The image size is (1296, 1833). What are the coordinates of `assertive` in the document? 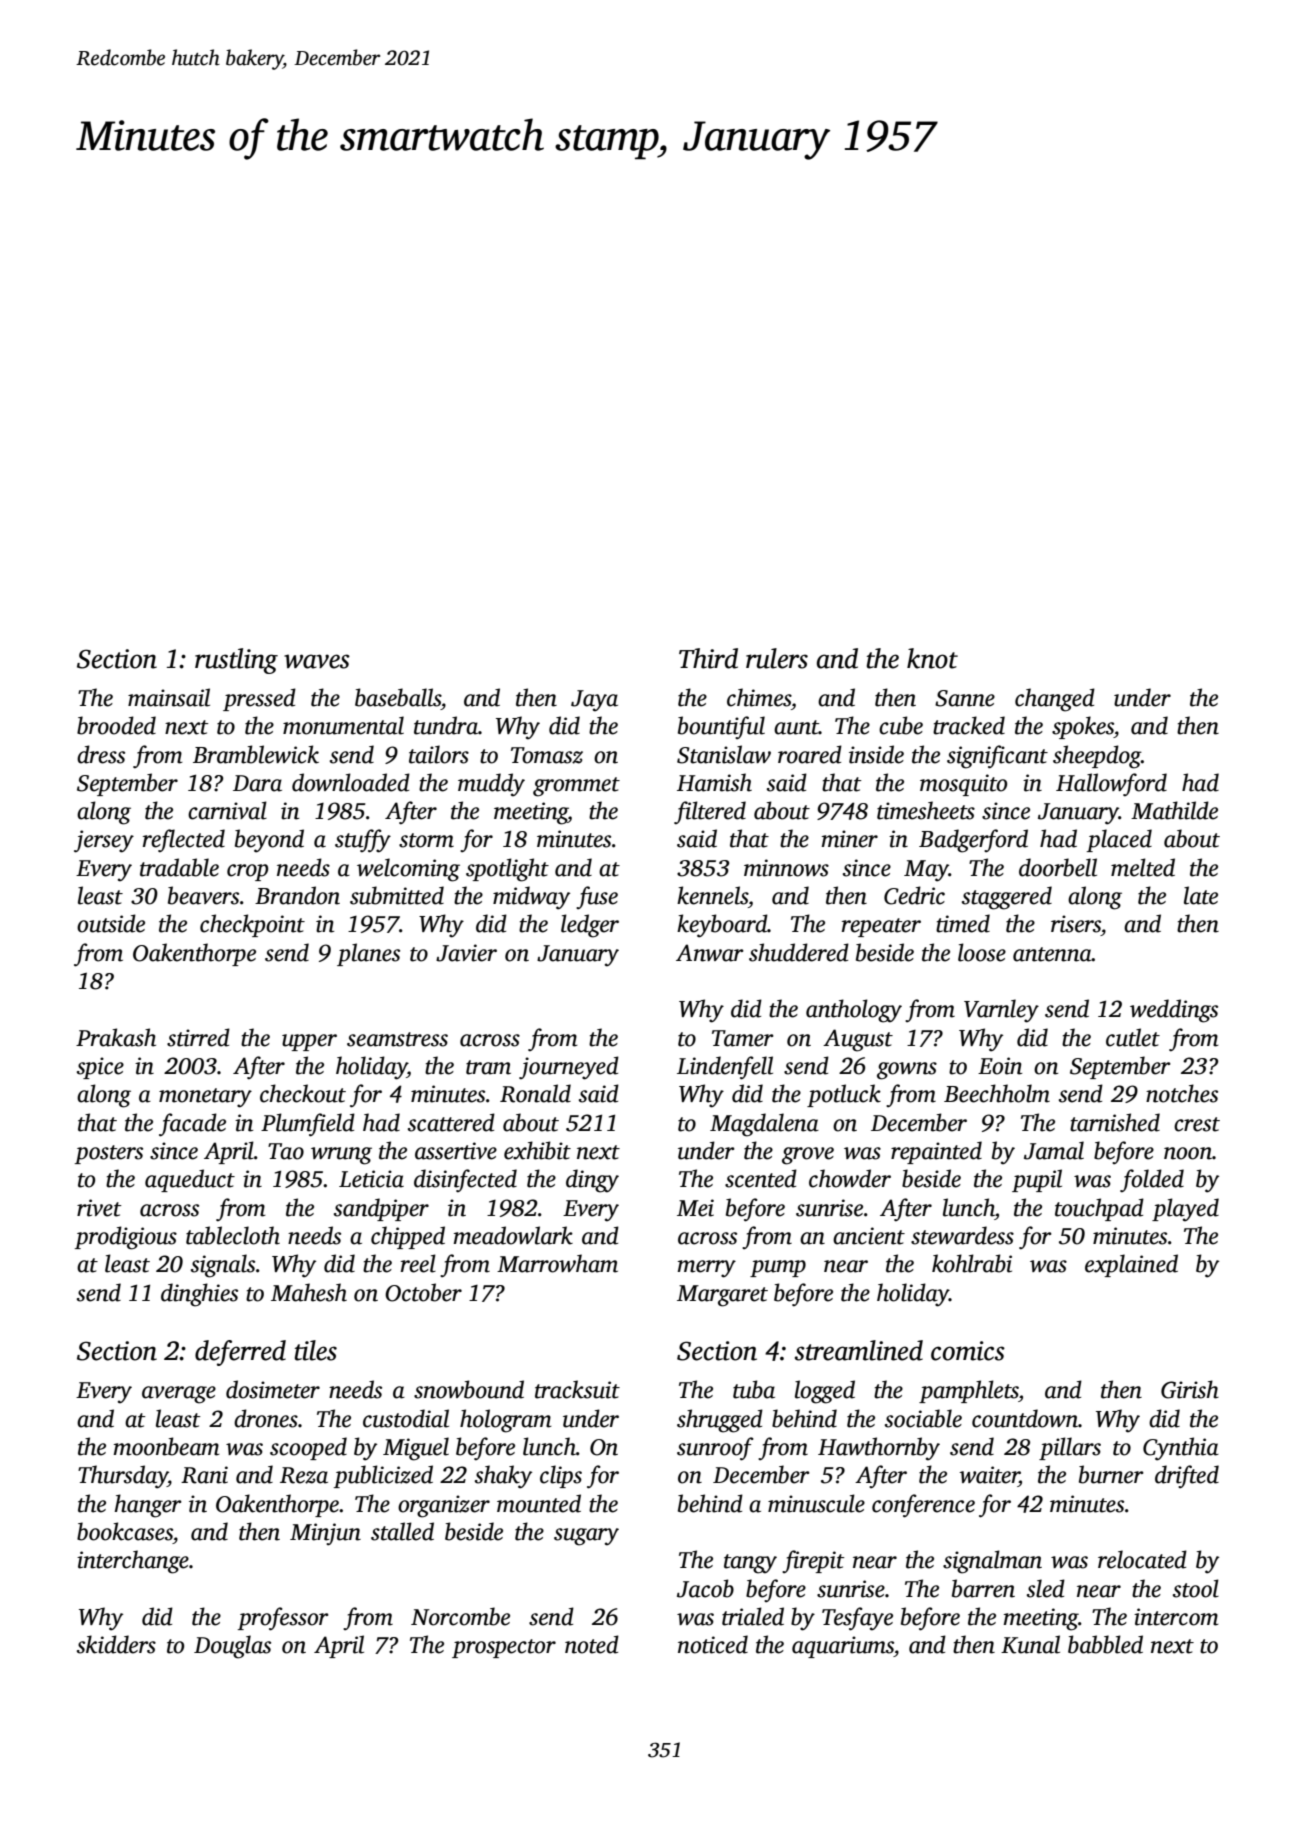 It's located at (456, 1151).
